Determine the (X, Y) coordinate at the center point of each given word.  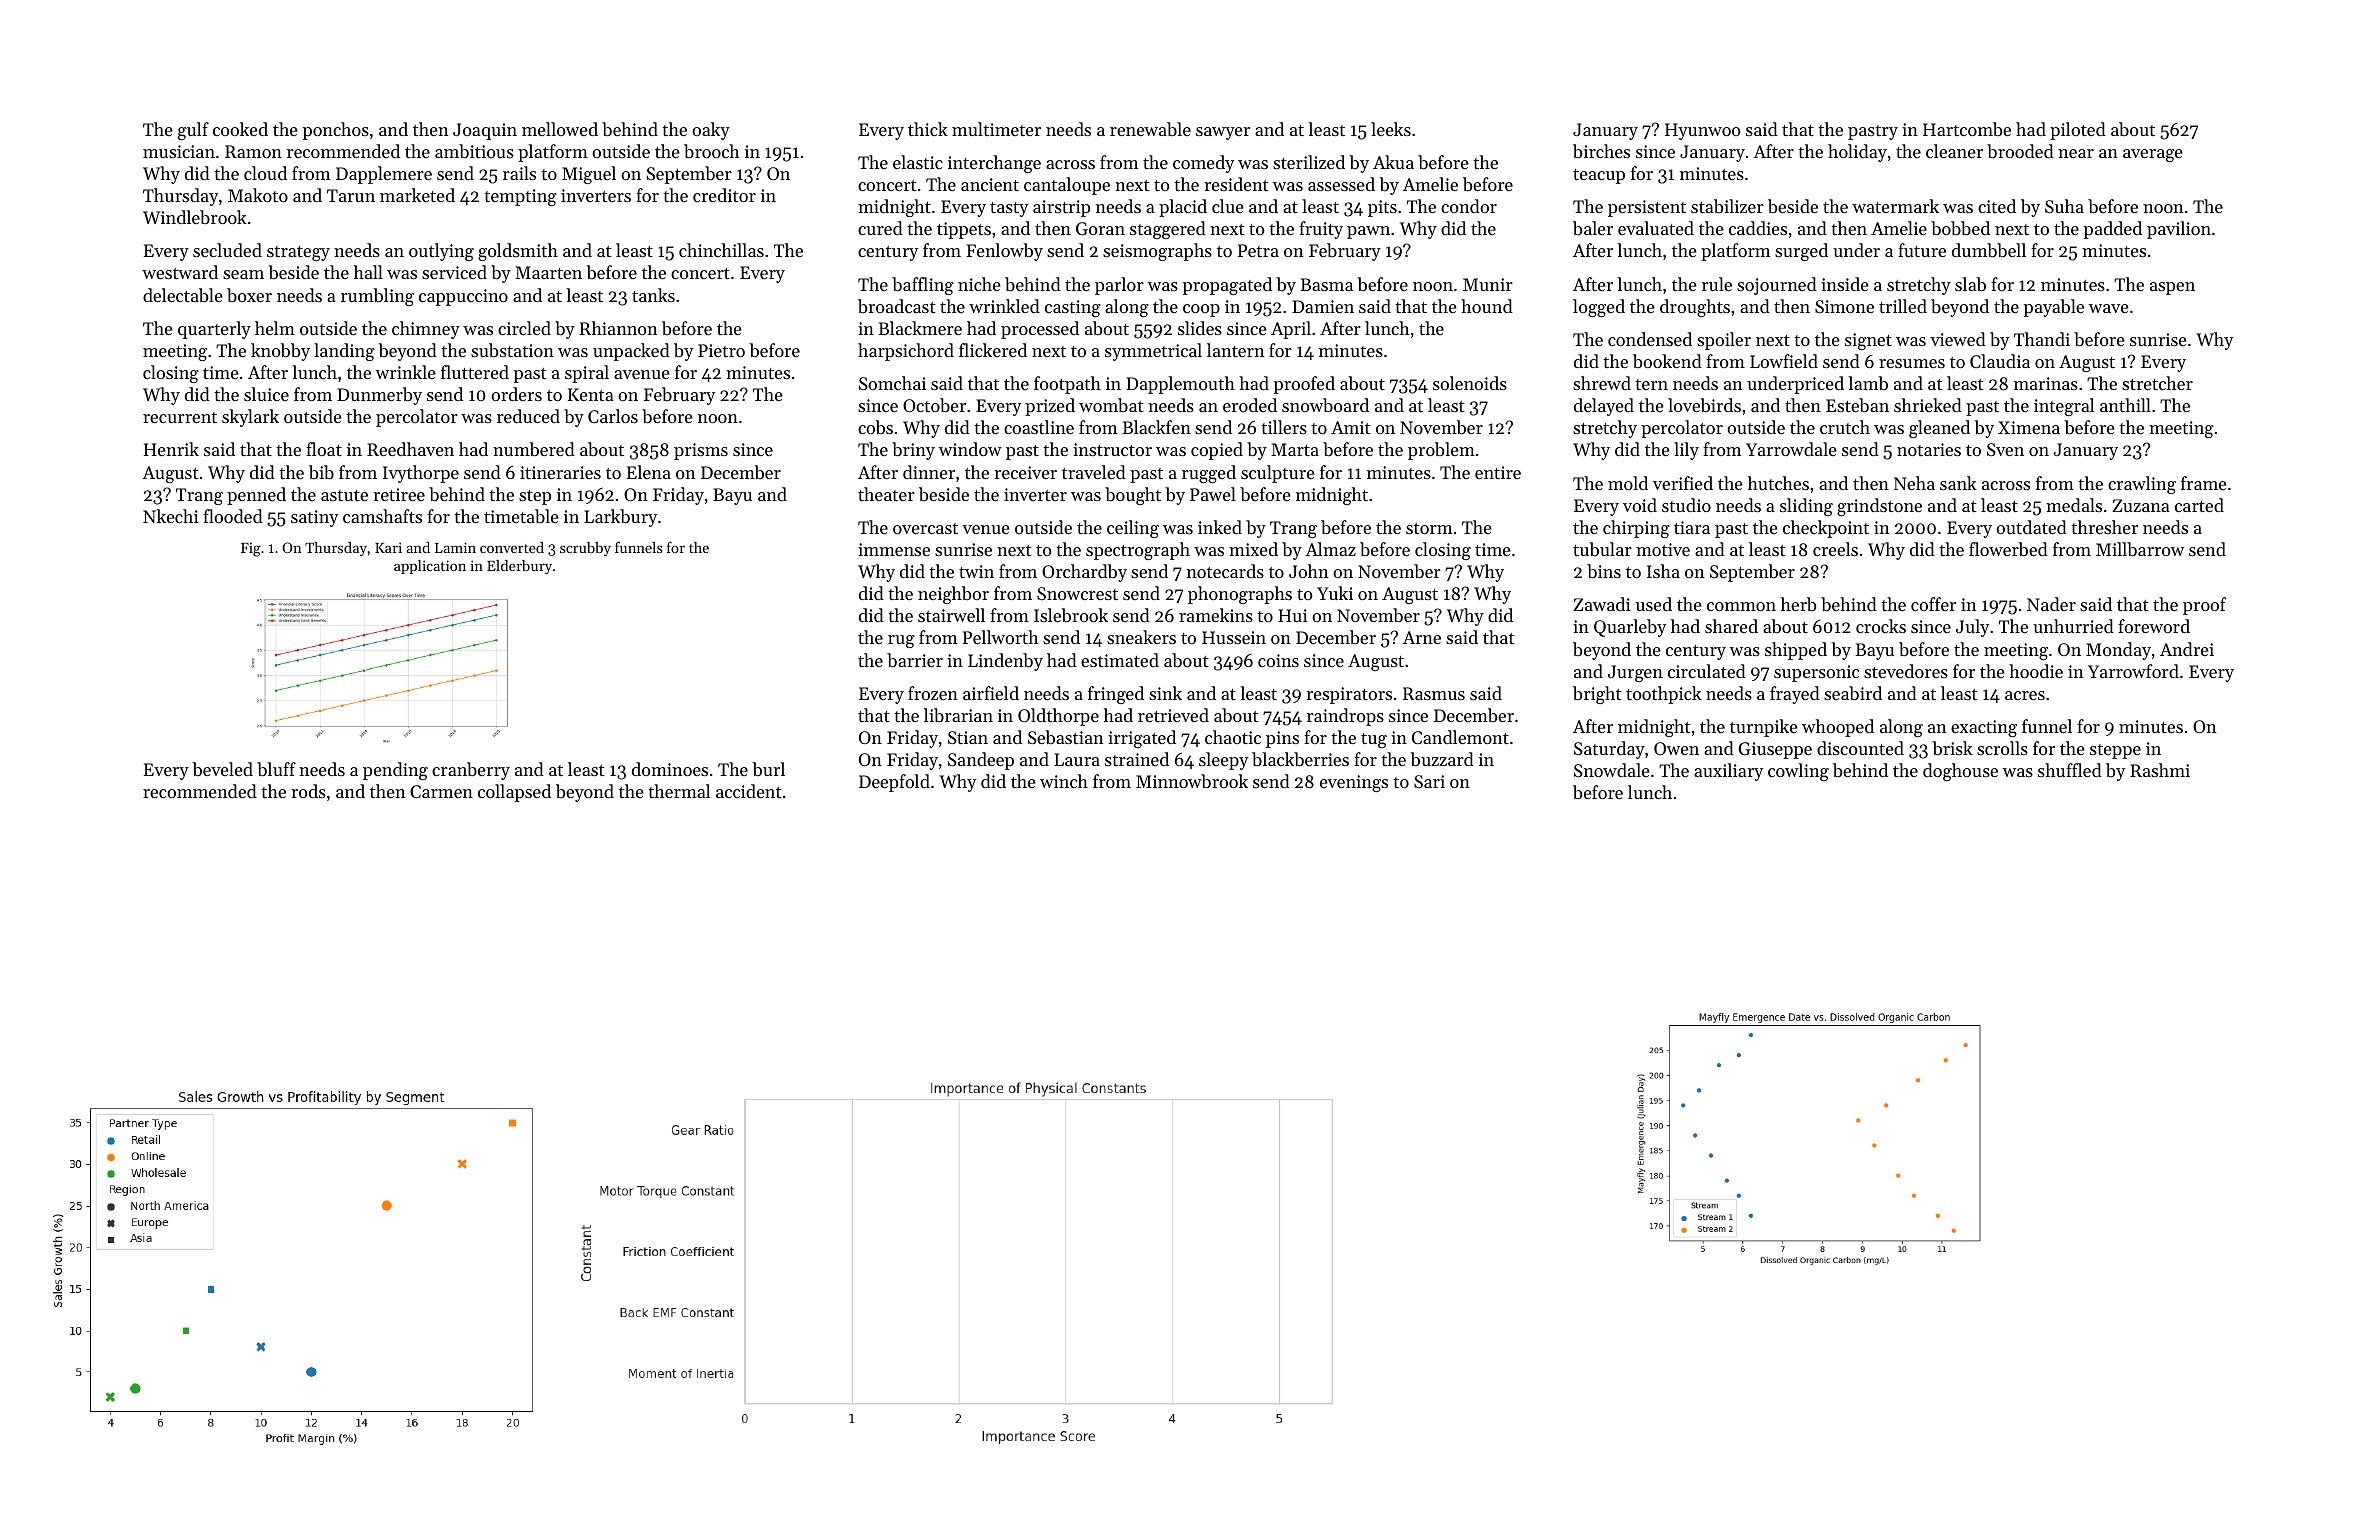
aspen (2172, 288)
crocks (1881, 626)
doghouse (1960, 772)
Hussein (1234, 637)
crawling (2142, 485)
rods (308, 791)
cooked (240, 129)
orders (516, 394)
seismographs (1157, 252)
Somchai (892, 383)
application (430, 567)
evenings (1354, 783)
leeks (1391, 129)
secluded (227, 250)
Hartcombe (1967, 129)
